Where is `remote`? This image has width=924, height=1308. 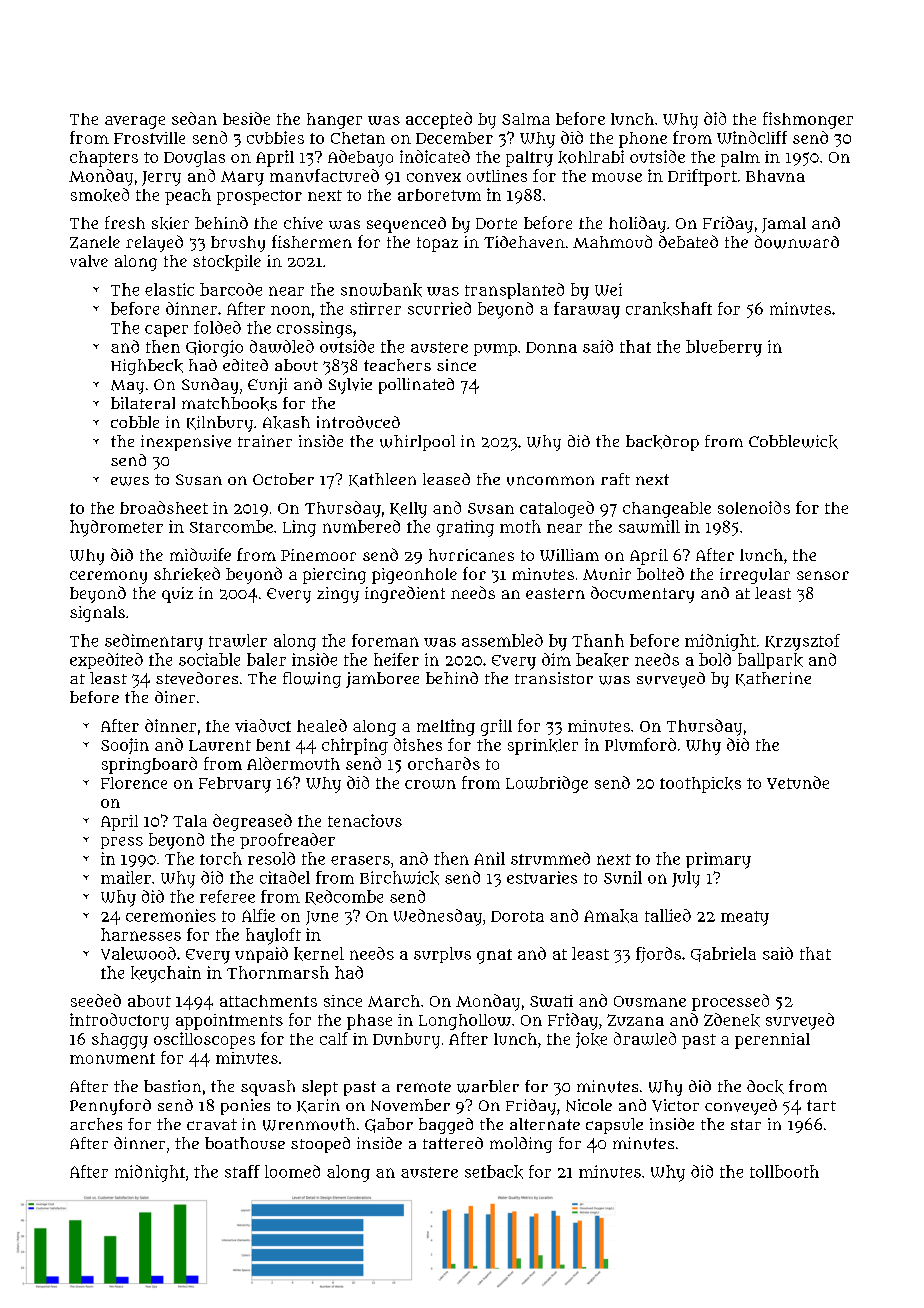 remote is located at coordinates (424, 1086).
